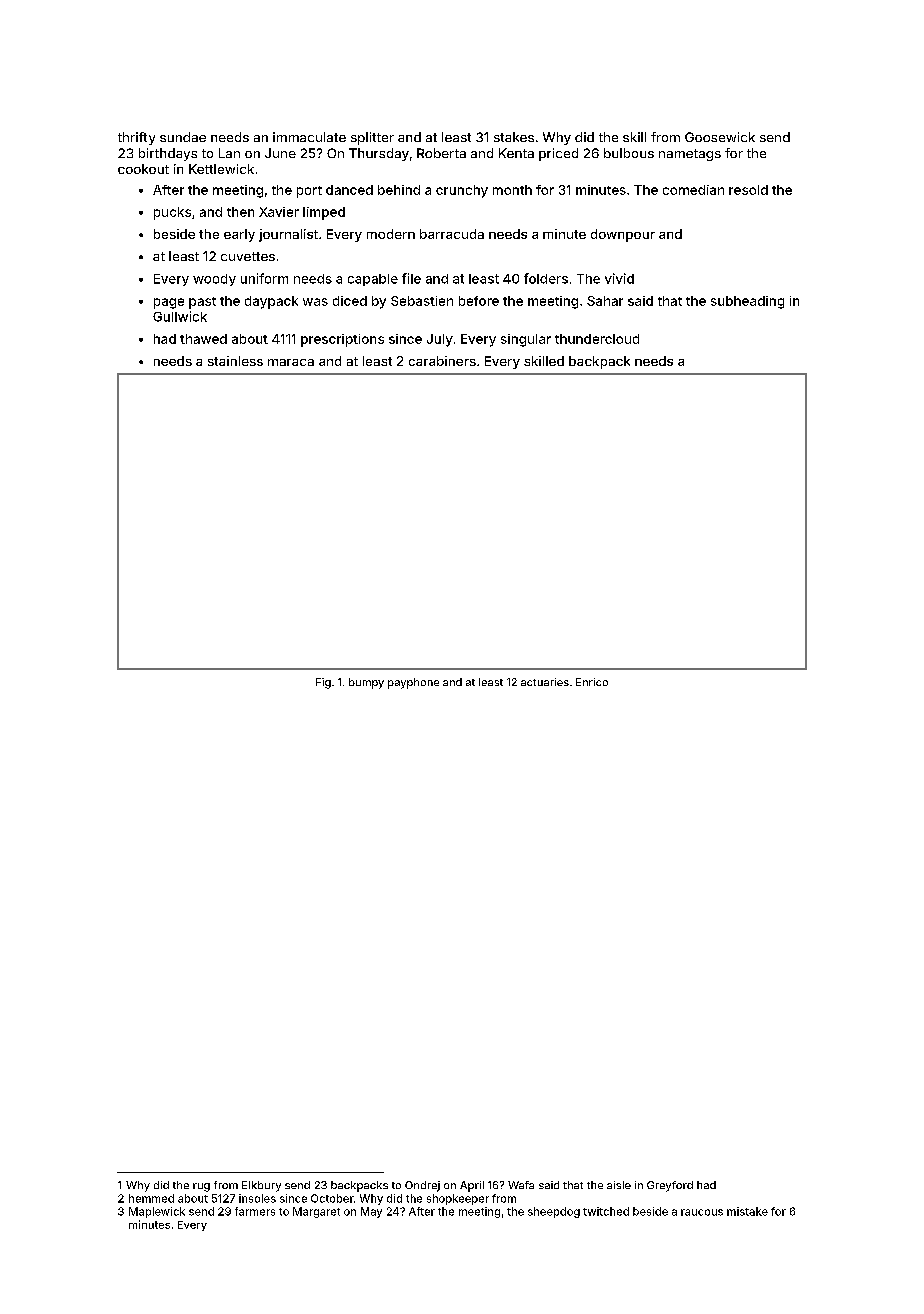  What do you see at coordinates (514, 137) in the page?
I see `stakes` at bounding box center [514, 137].
